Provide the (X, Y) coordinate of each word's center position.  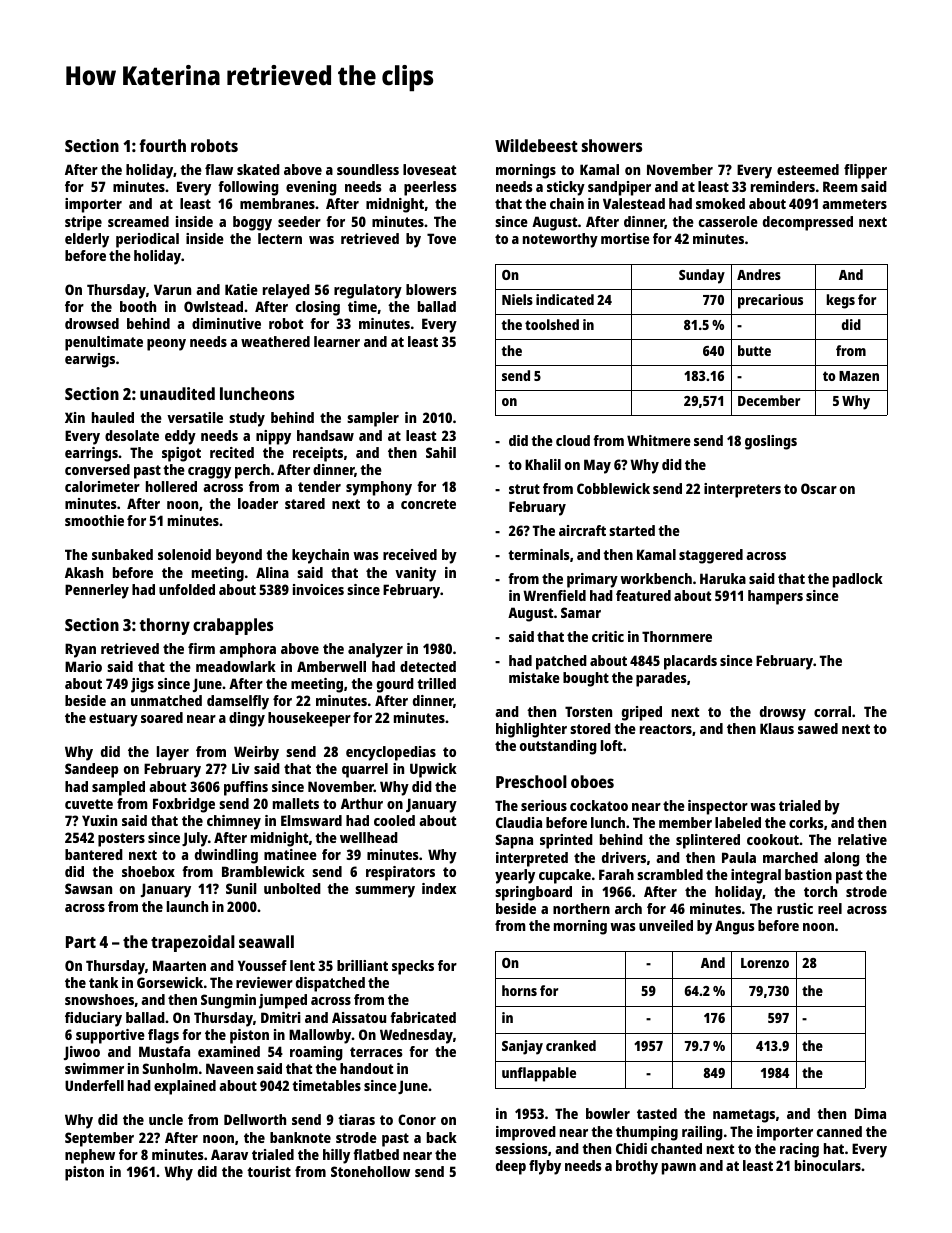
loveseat (429, 169)
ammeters (854, 204)
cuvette (89, 804)
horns (519, 990)
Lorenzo (765, 963)
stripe (83, 223)
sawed (818, 728)
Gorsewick (170, 982)
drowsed (92, 323)
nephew (90, 1156)
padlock (858, 580)
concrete (428, 504)
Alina (272, 572)
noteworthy (560, 240)
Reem (840, 186)
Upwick (433, 770)
